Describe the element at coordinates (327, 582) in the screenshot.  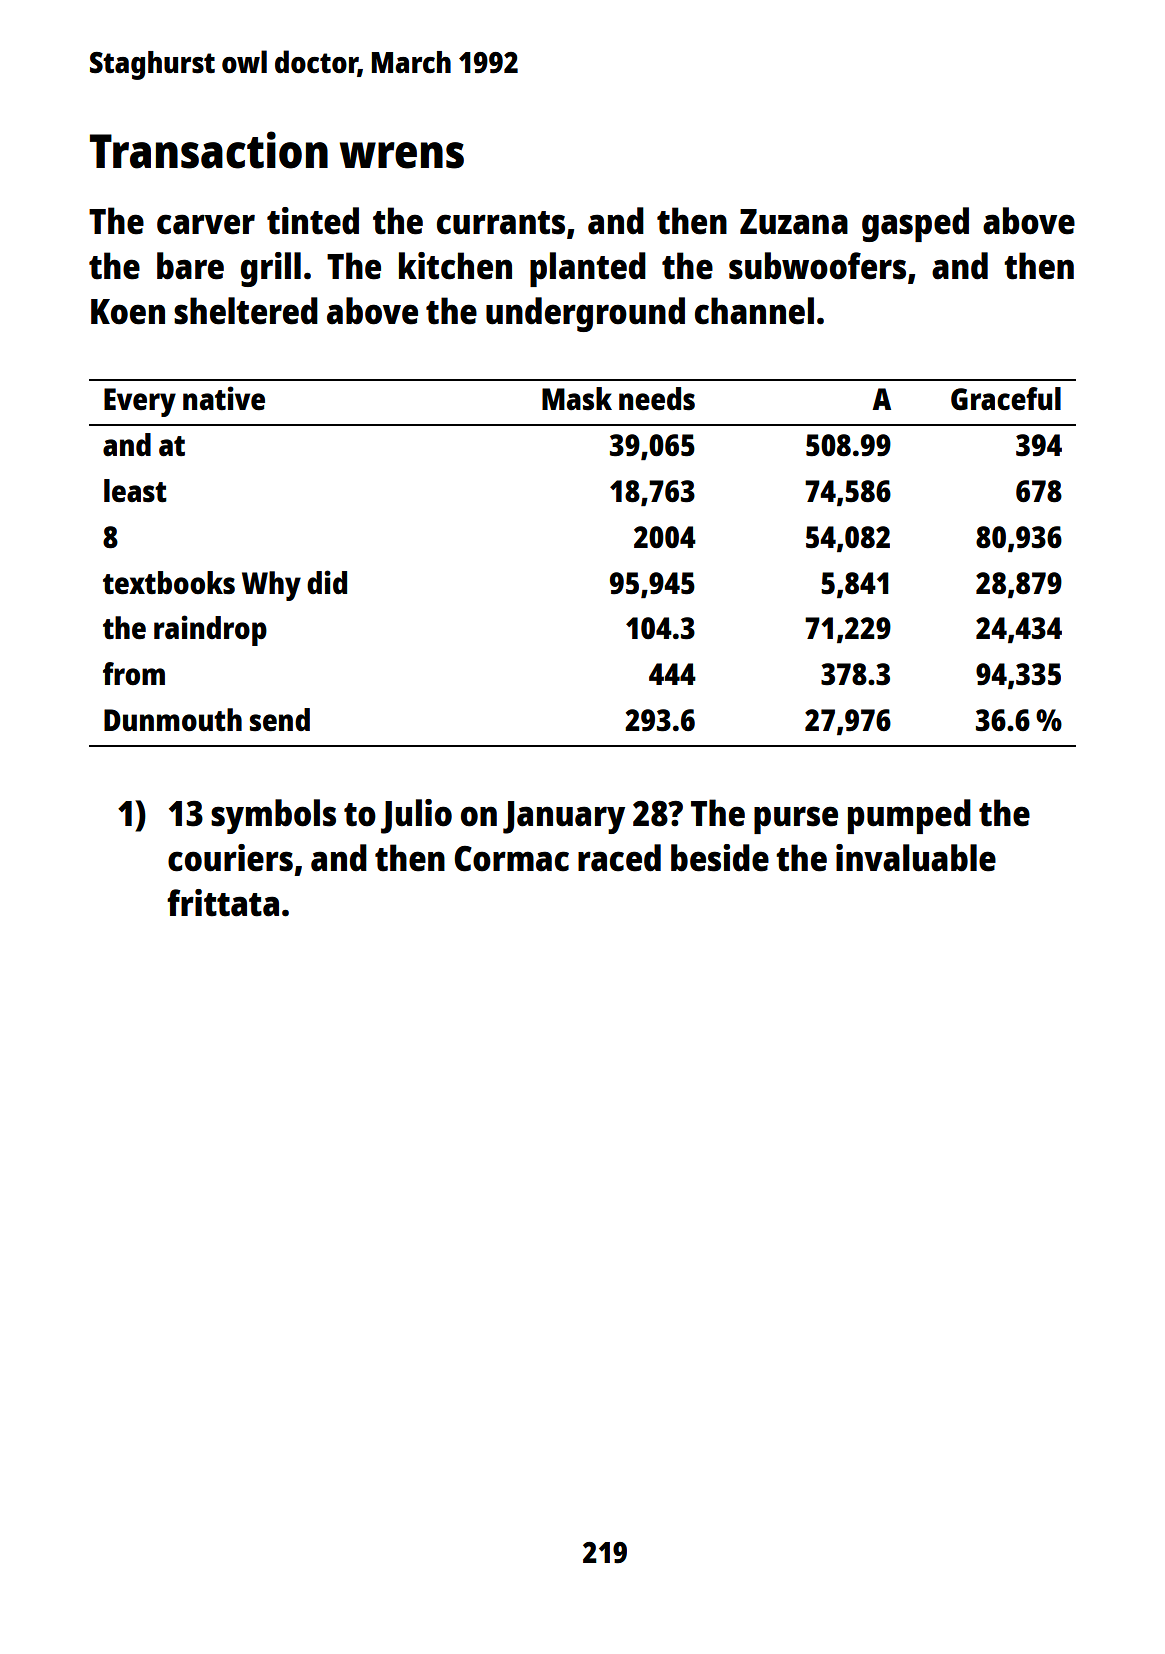
I see `did` at that location.
